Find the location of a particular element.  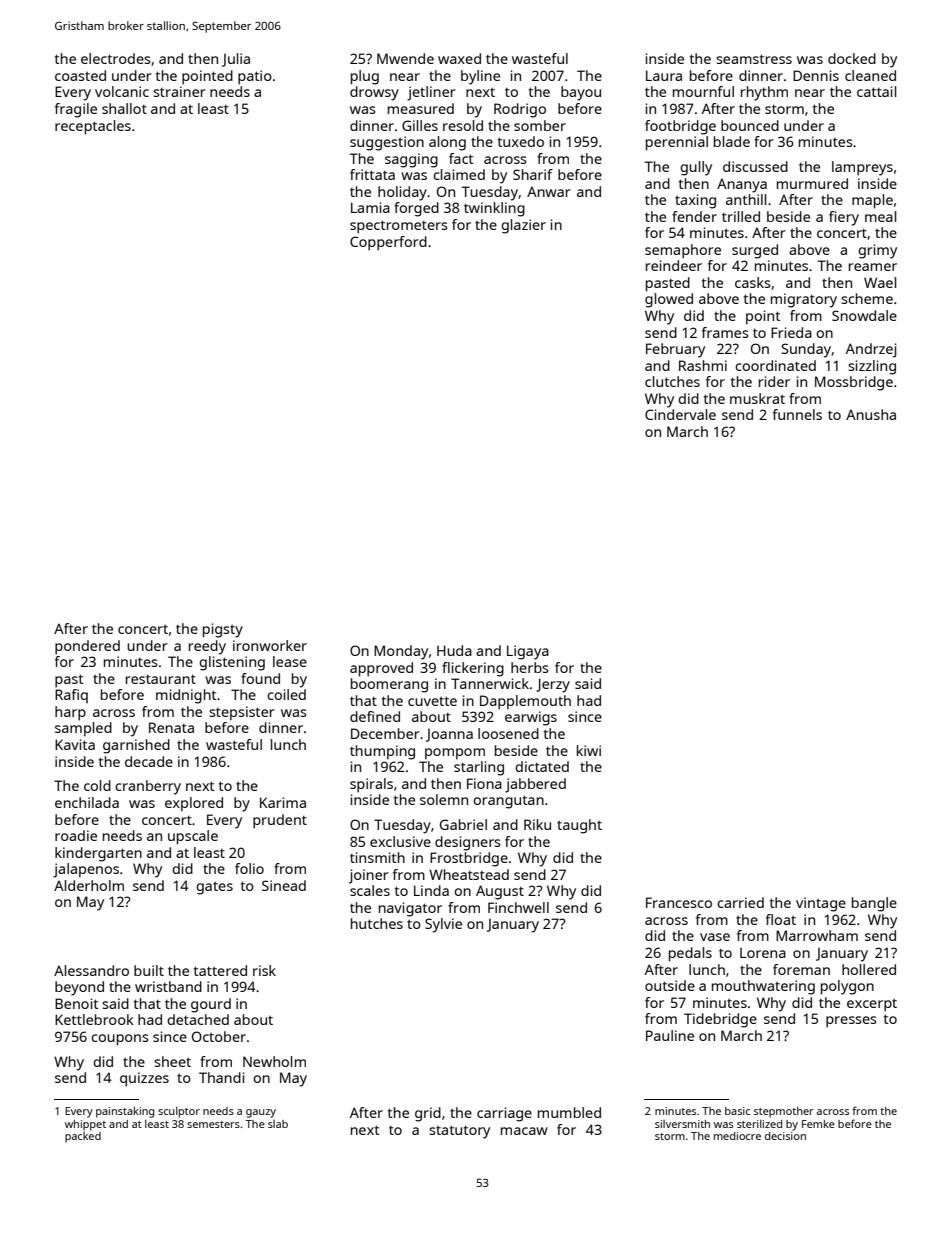

outside is located at coordinates (670, 985).
